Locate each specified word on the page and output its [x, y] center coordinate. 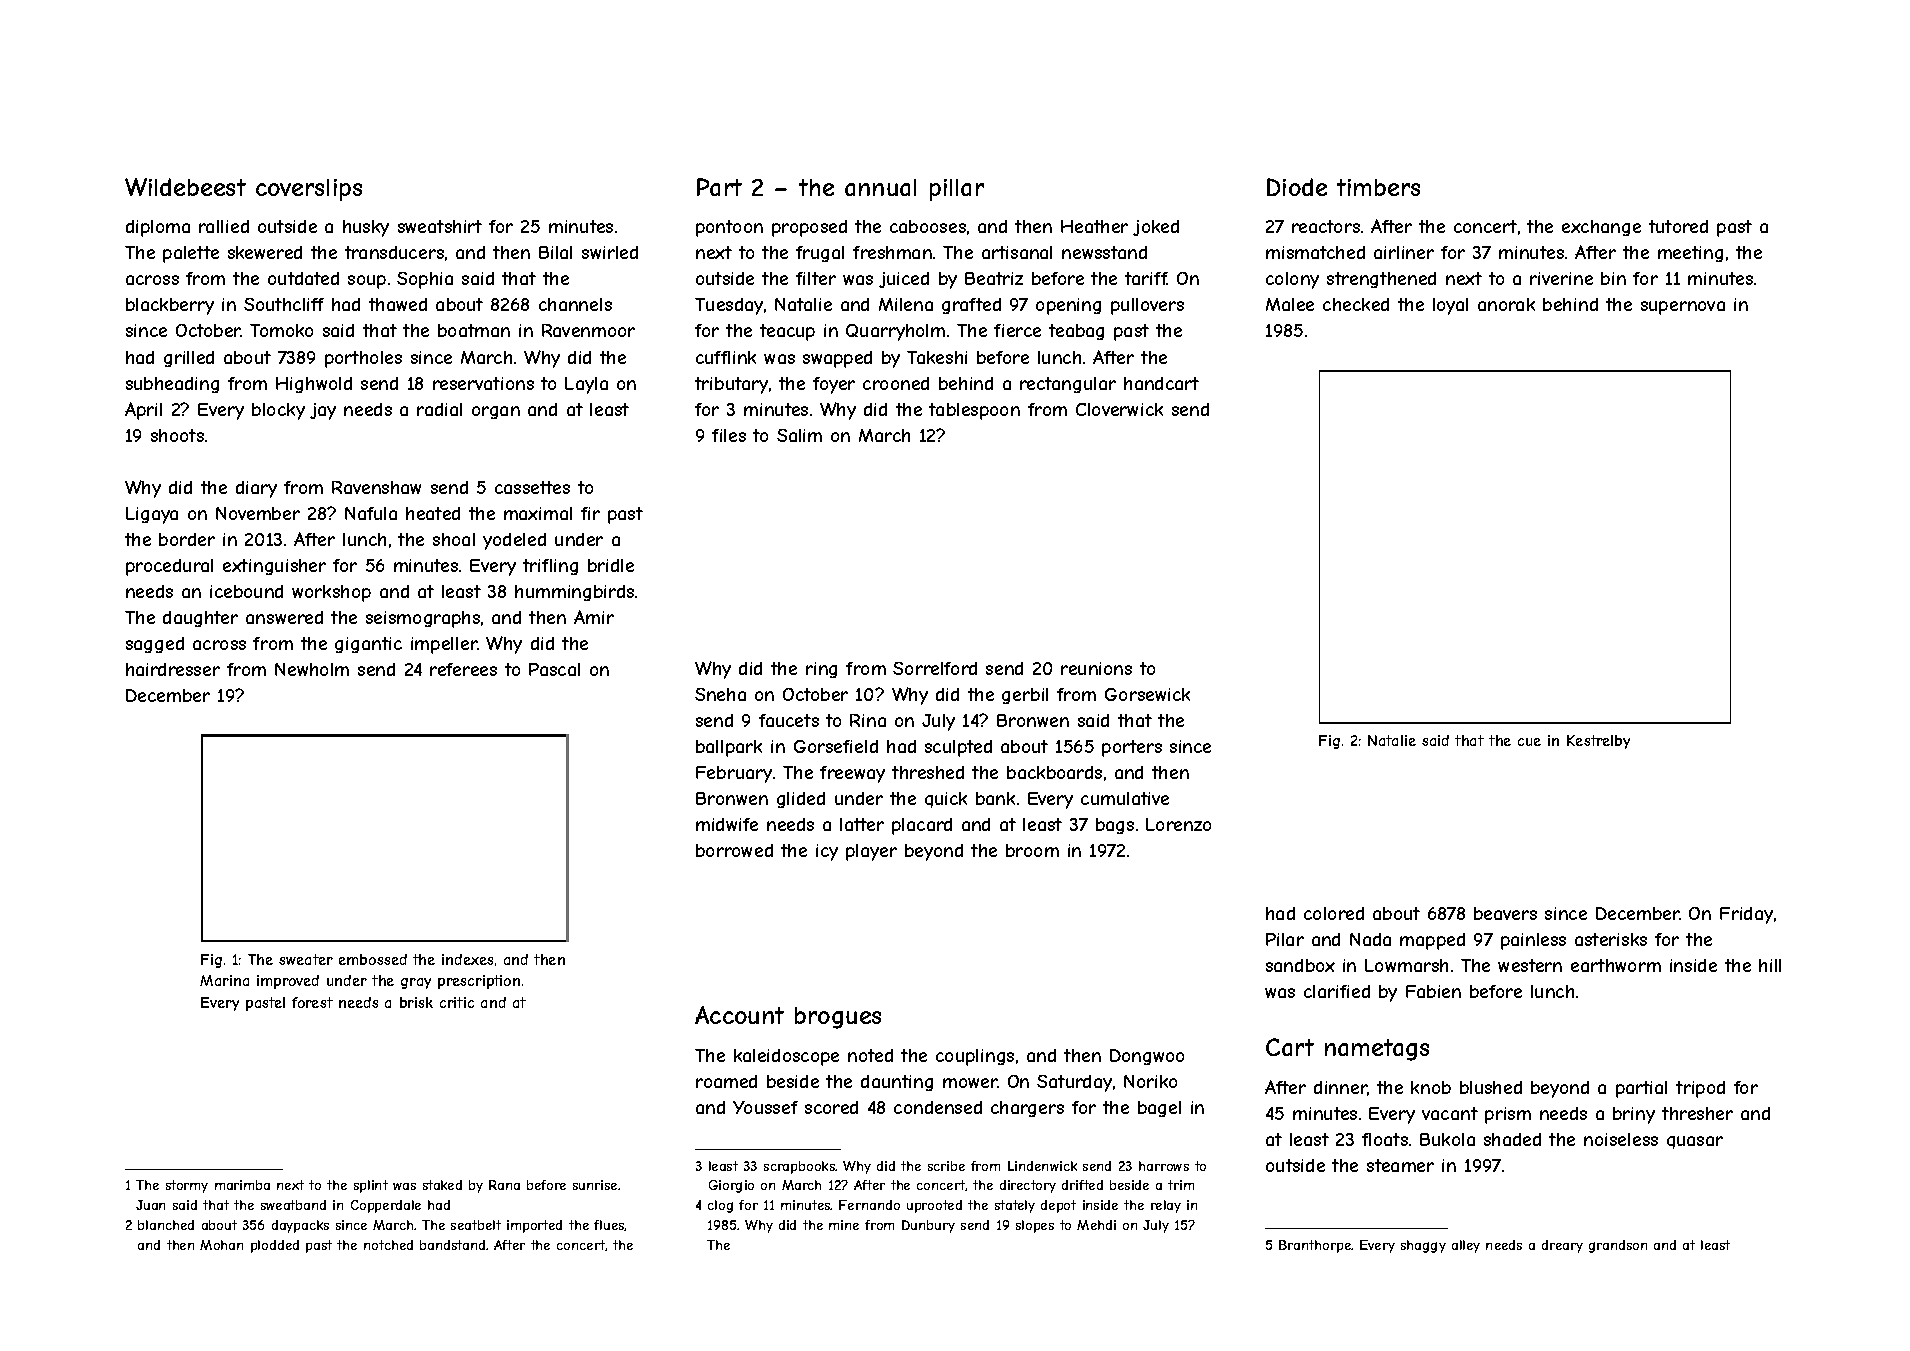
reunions [1096, 668]
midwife [727, 824]
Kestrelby [1598, 742]
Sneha [720, 694]
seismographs [423, 619]
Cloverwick [1119, 409]
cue [1529, 742]
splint [371, 1186]
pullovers [1147, 306]
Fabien [1433, 991]
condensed [938, 1107]
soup [367, 282]
